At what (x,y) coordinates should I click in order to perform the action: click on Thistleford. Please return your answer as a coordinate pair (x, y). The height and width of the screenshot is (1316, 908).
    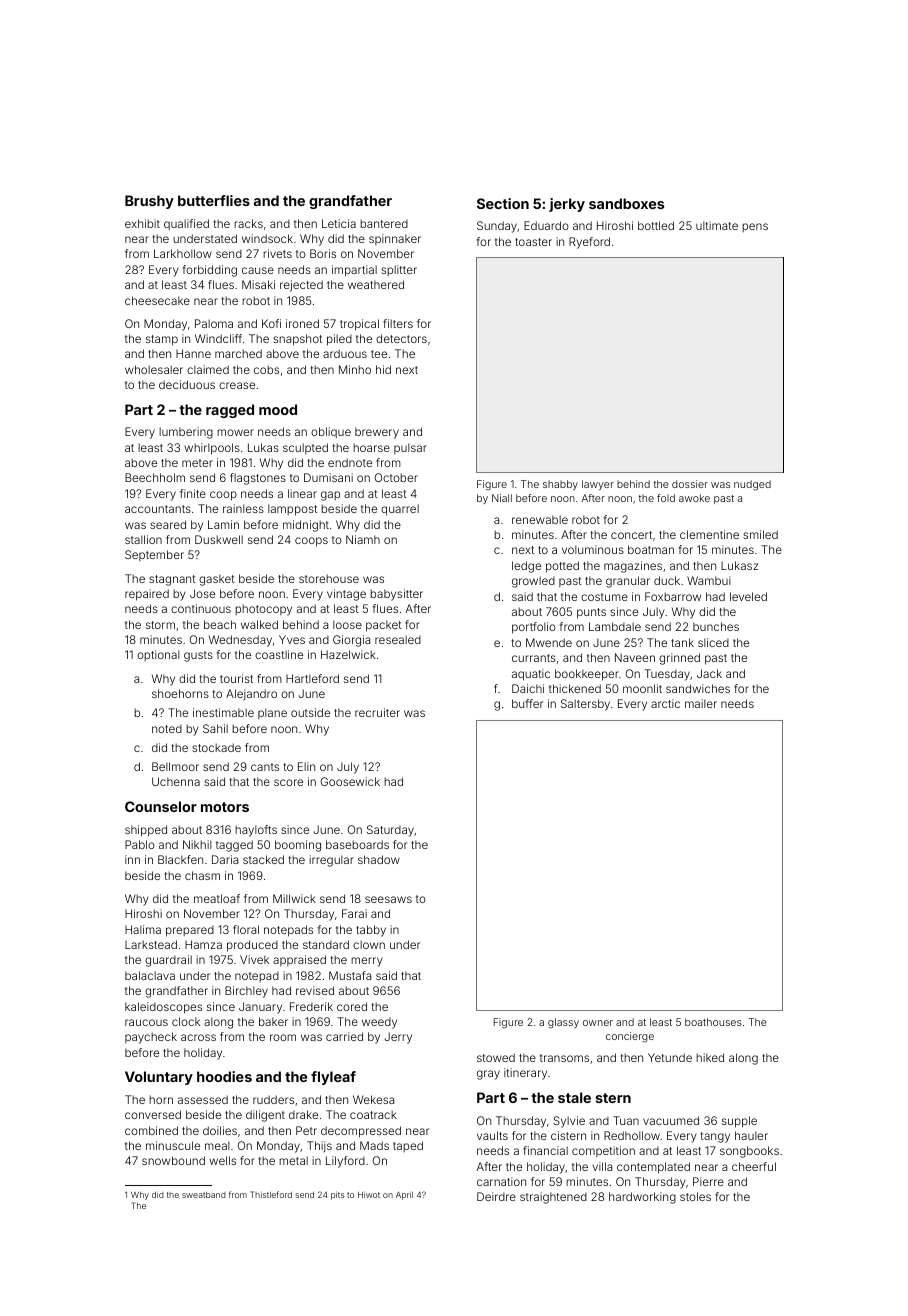
    Looking at the image, I should click on (271, 1194).
